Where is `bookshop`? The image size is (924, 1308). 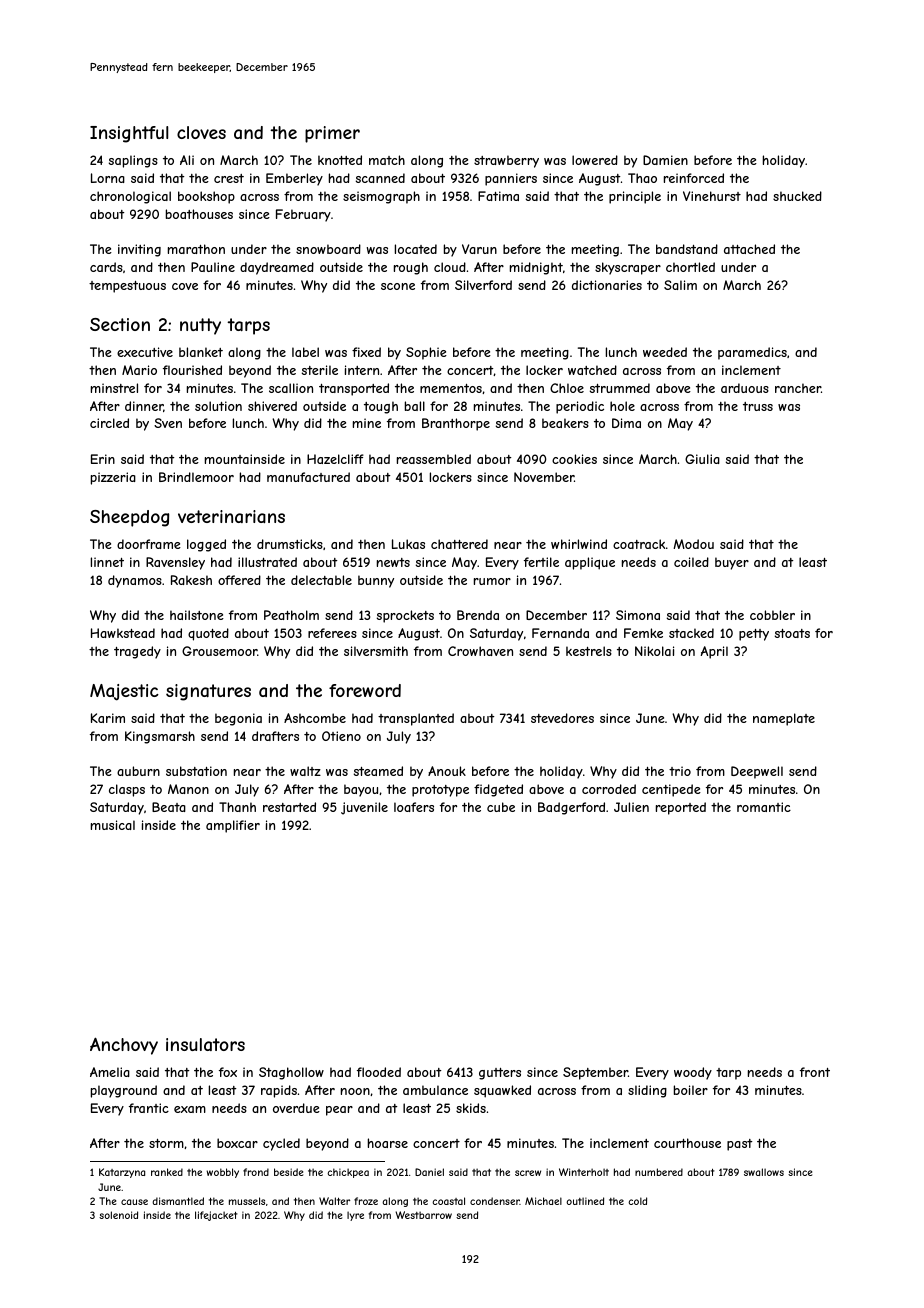 bookshop is located at coordinates (206, 197).
